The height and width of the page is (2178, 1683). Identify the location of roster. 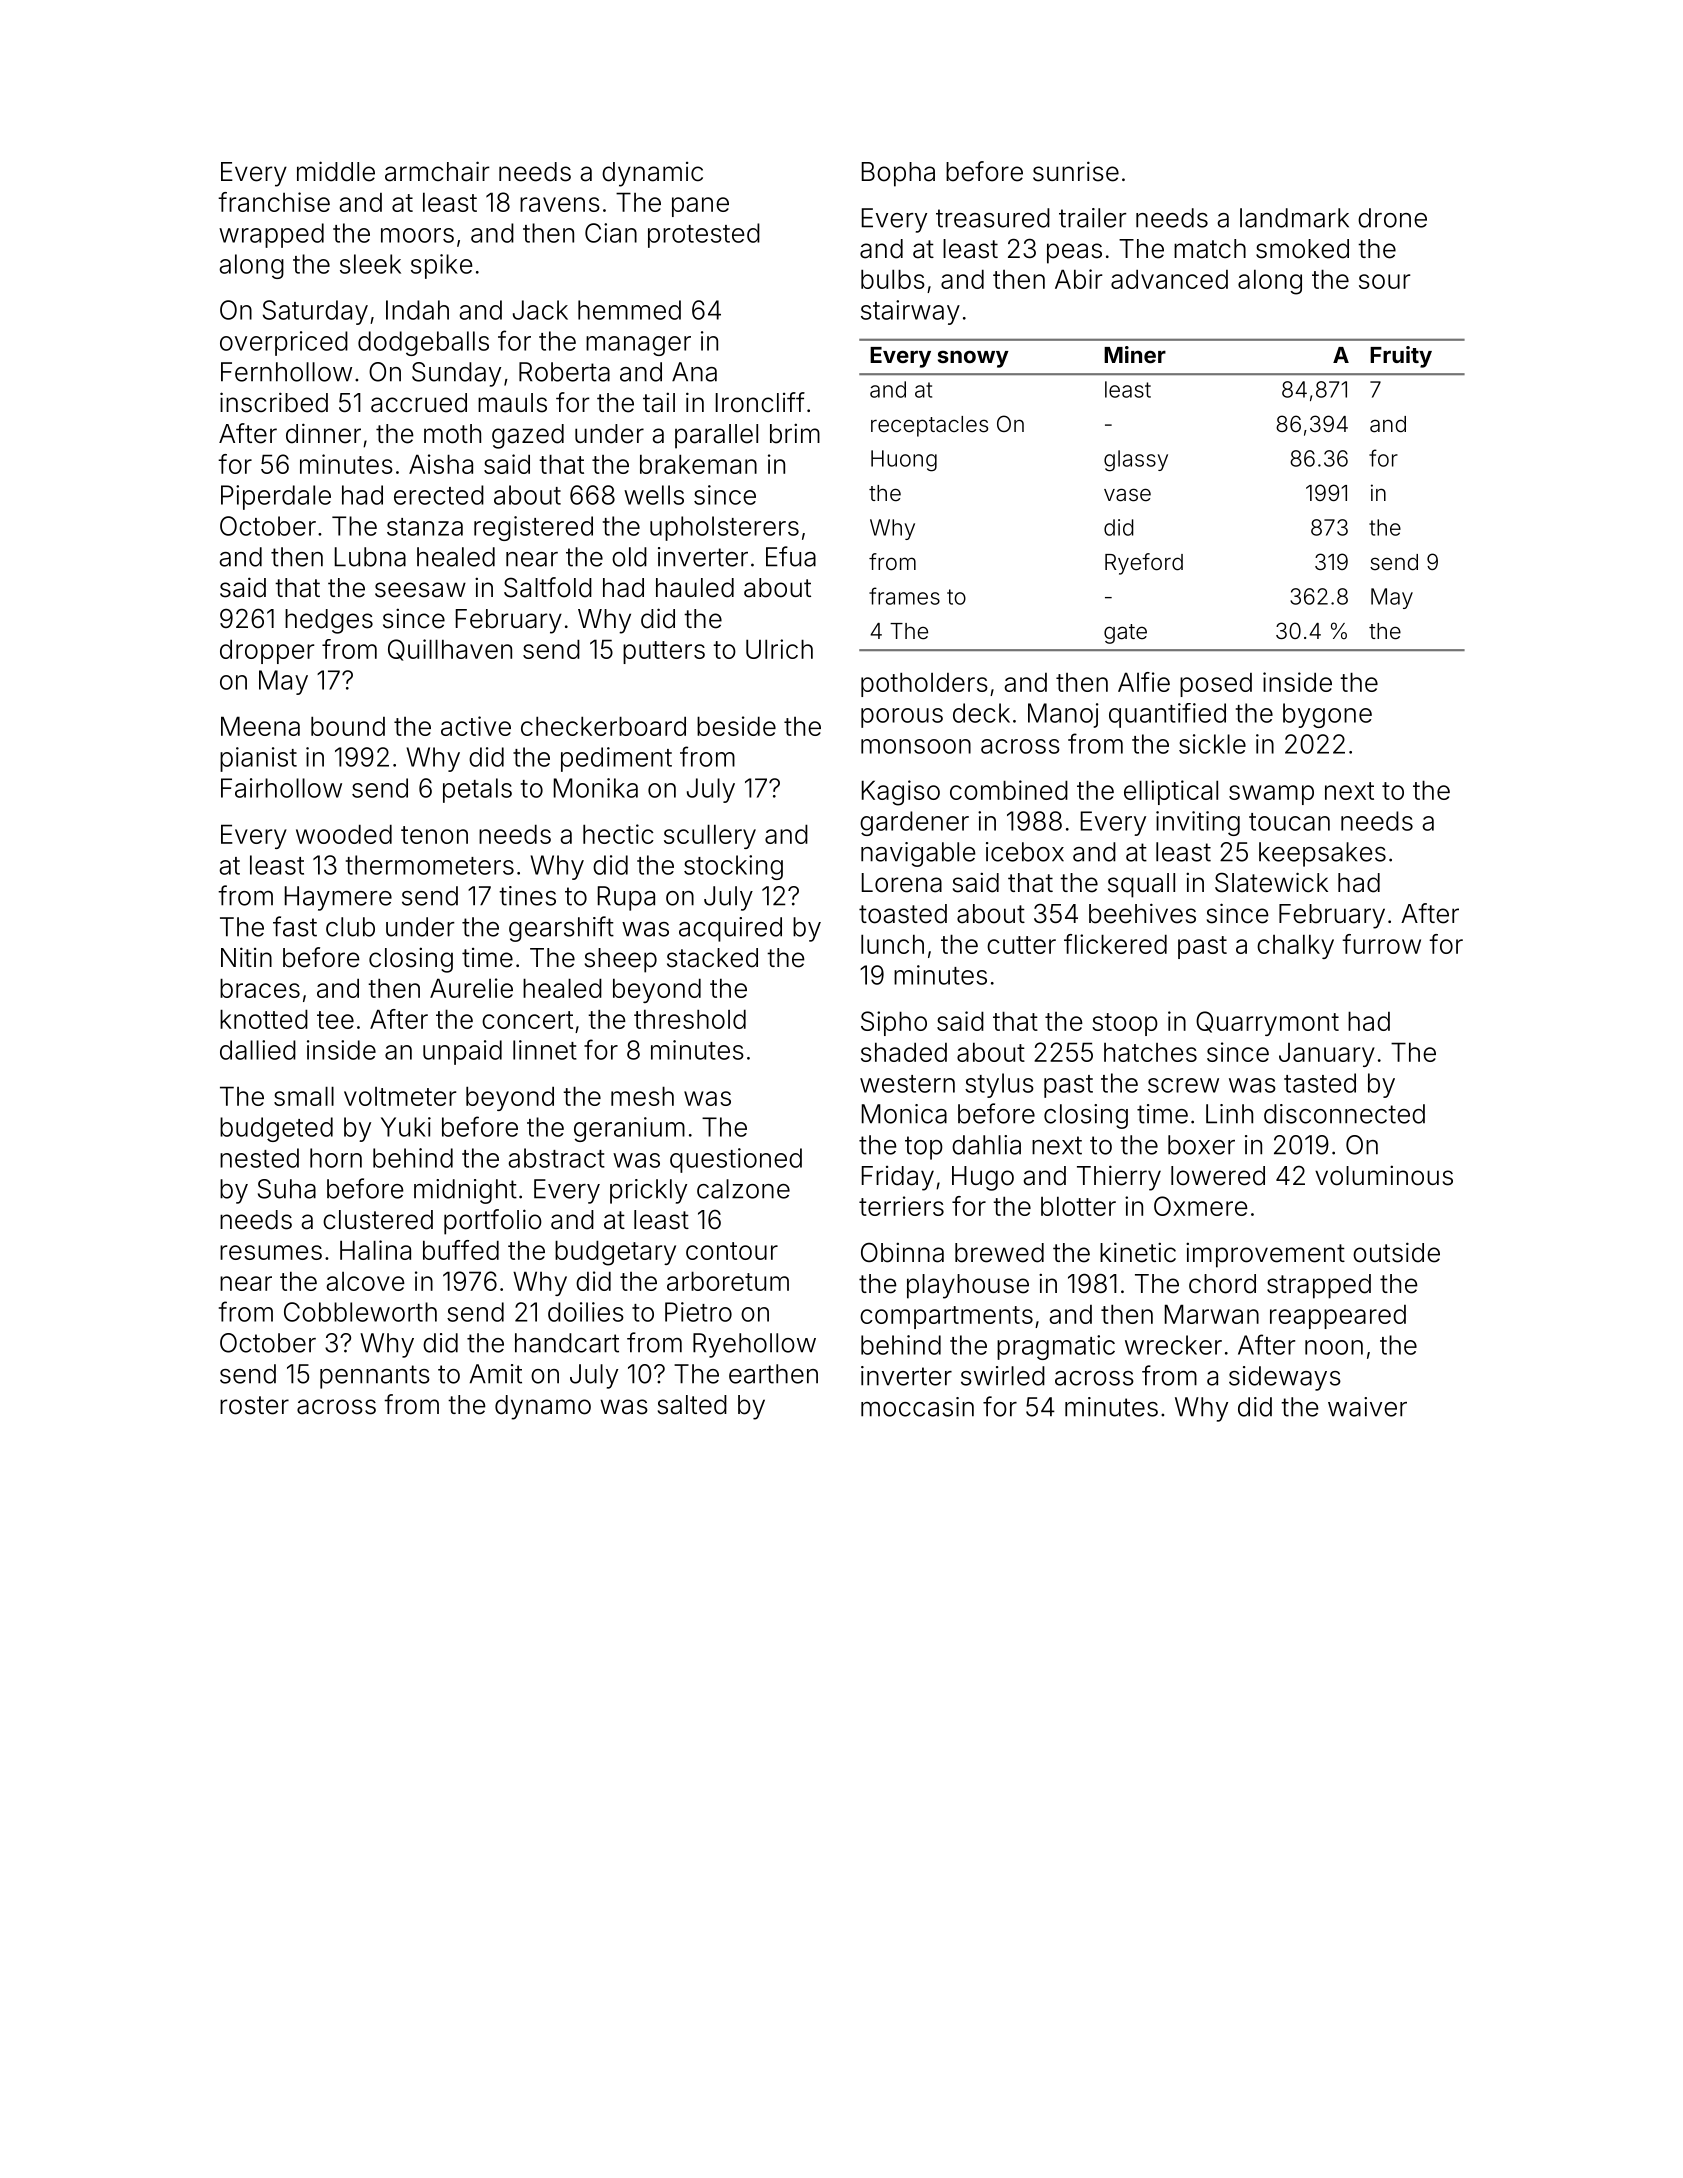
(254, 1405).
